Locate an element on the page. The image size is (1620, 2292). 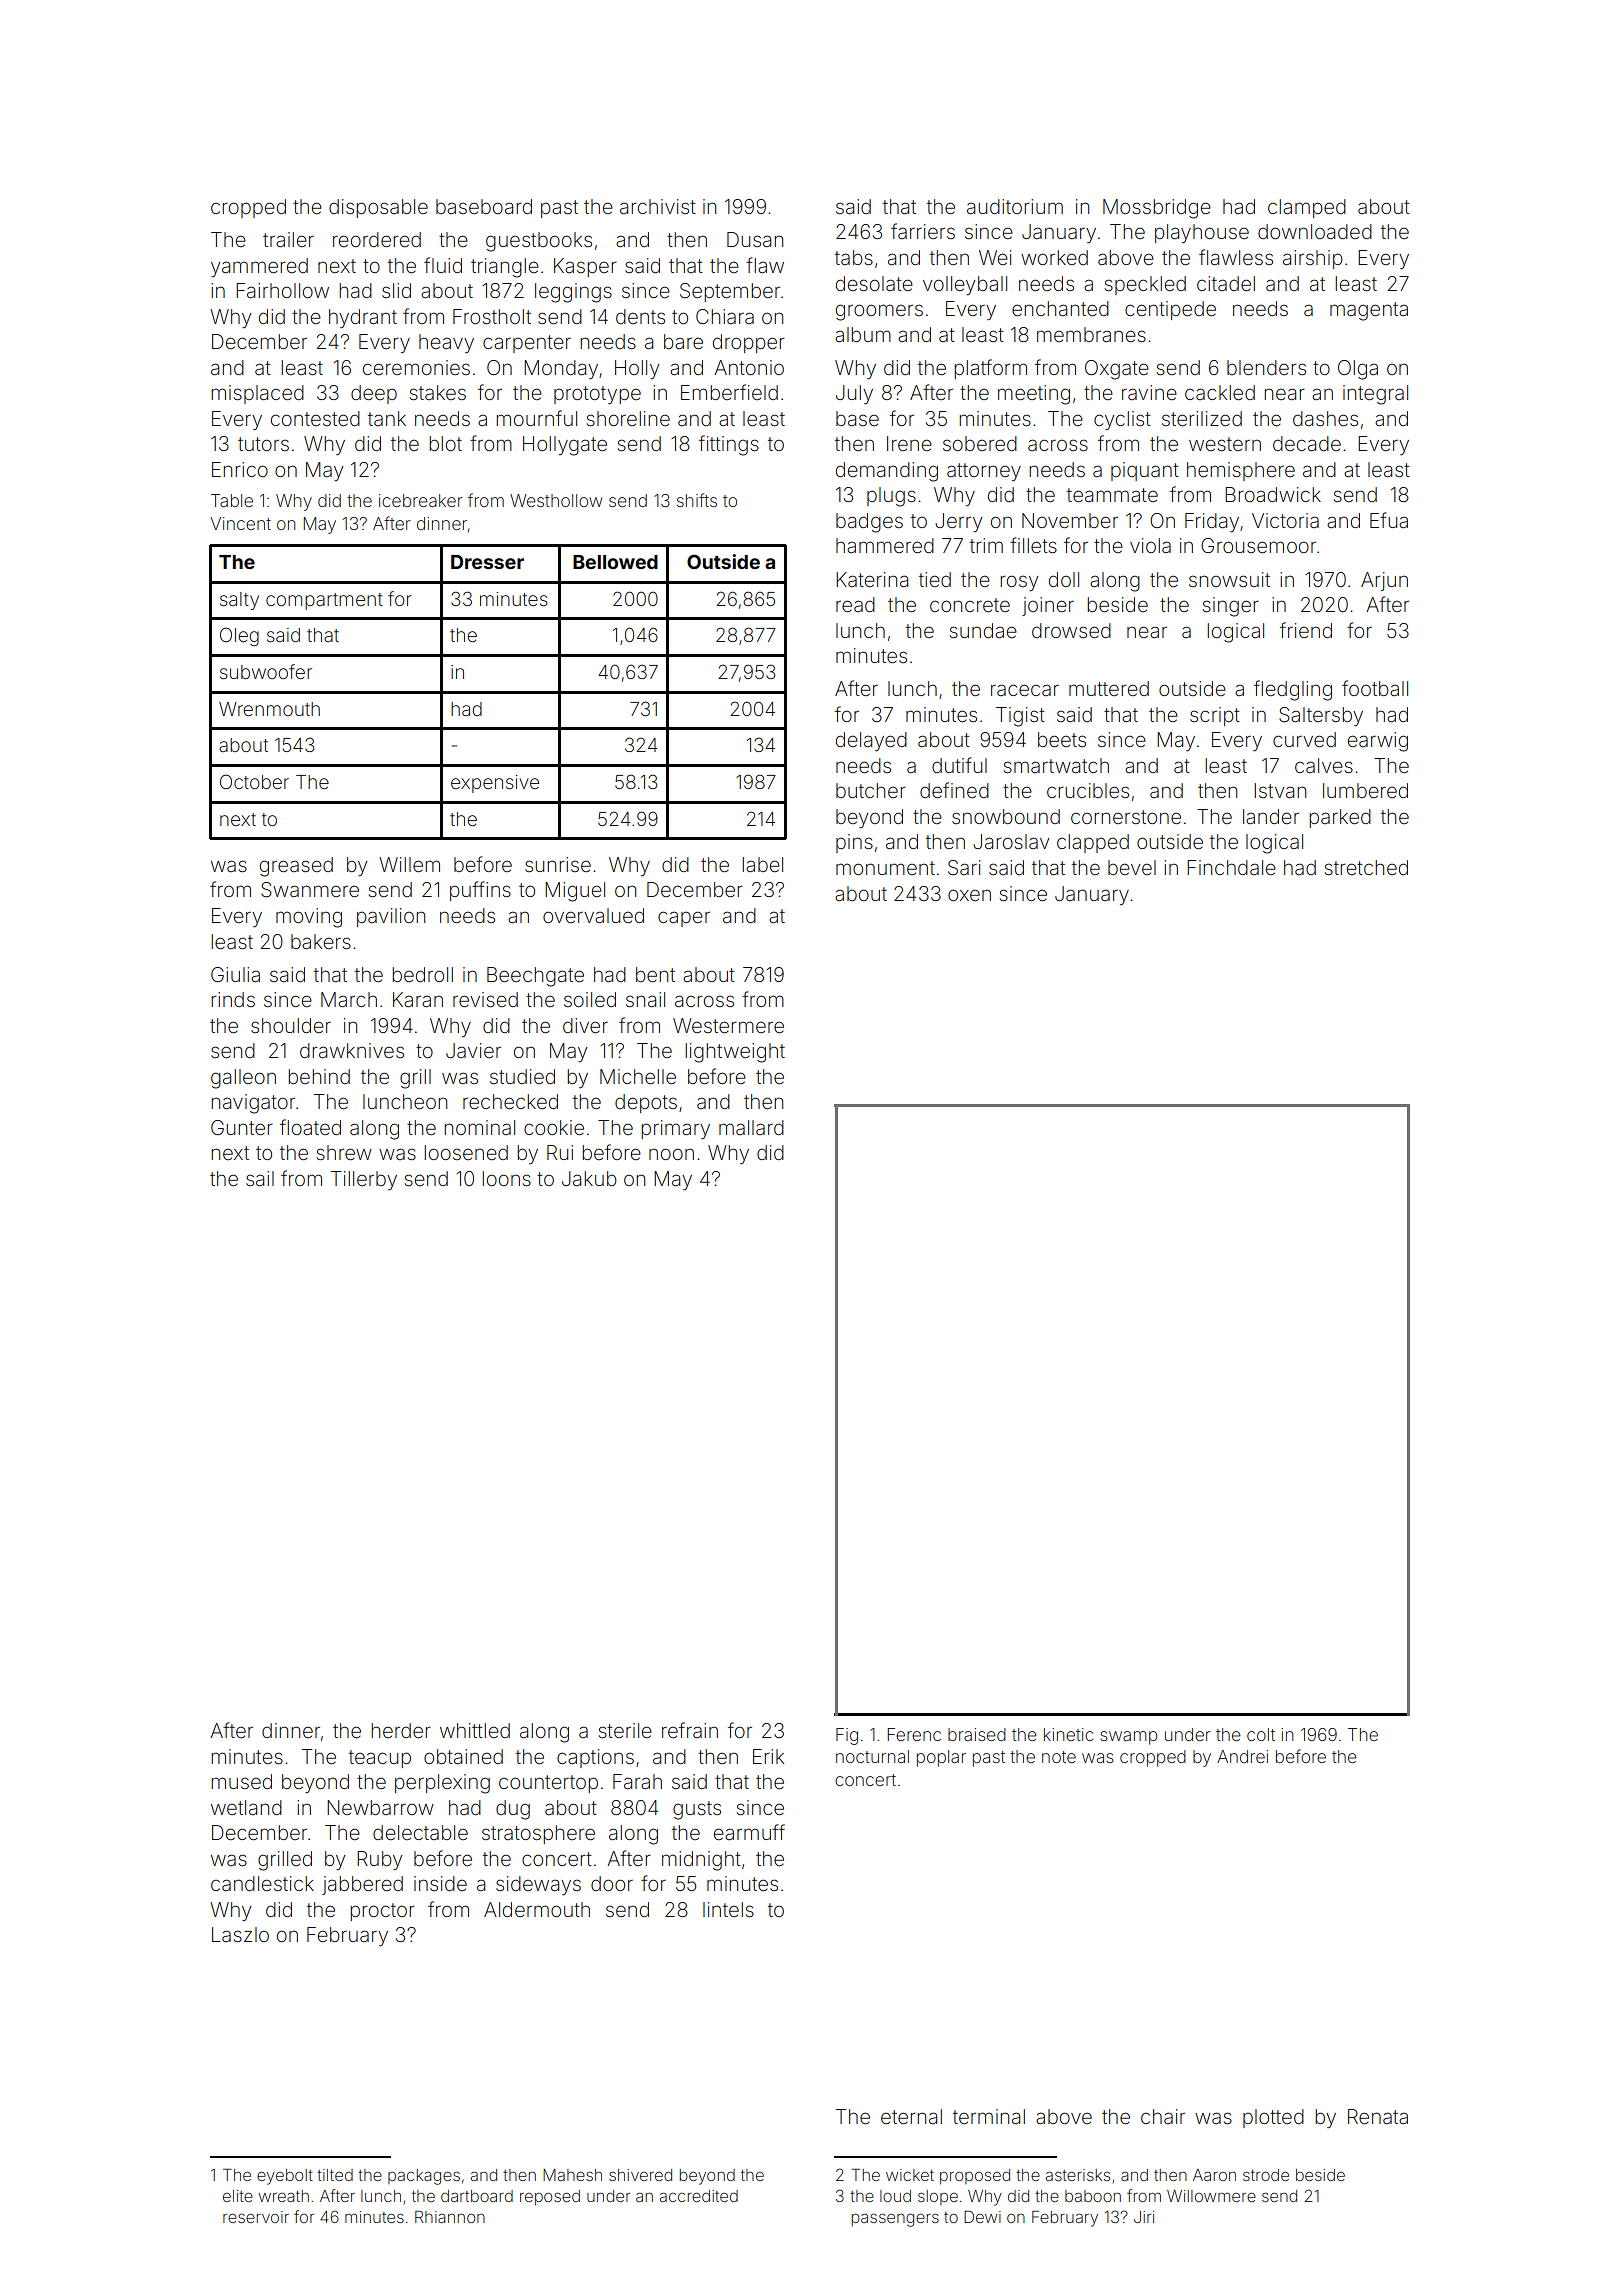
eyebolt is located at coordinates (285, 2177).
